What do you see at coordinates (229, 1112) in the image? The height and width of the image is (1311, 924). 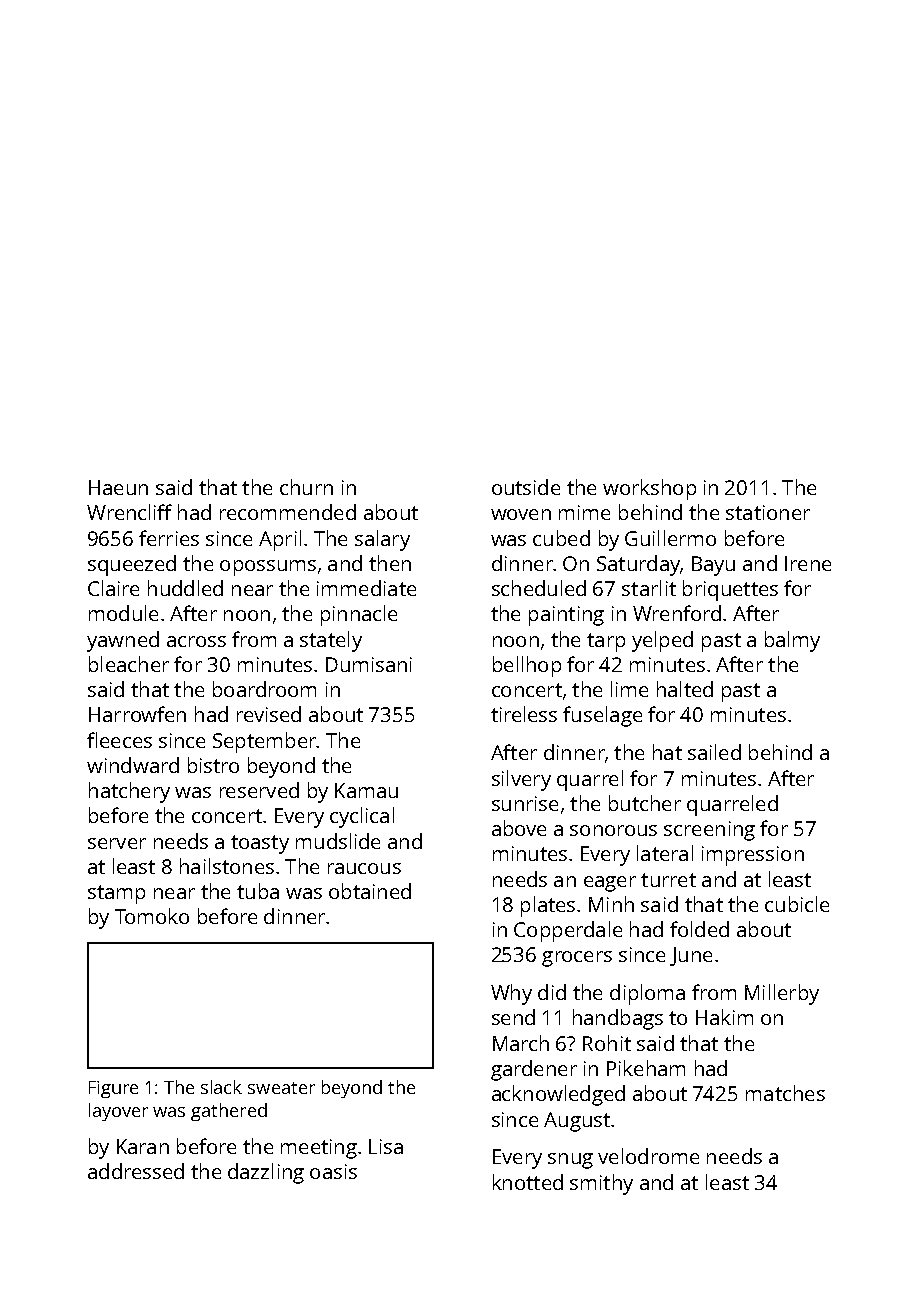 I see `gathered` at bounding box center [229, 1112].
